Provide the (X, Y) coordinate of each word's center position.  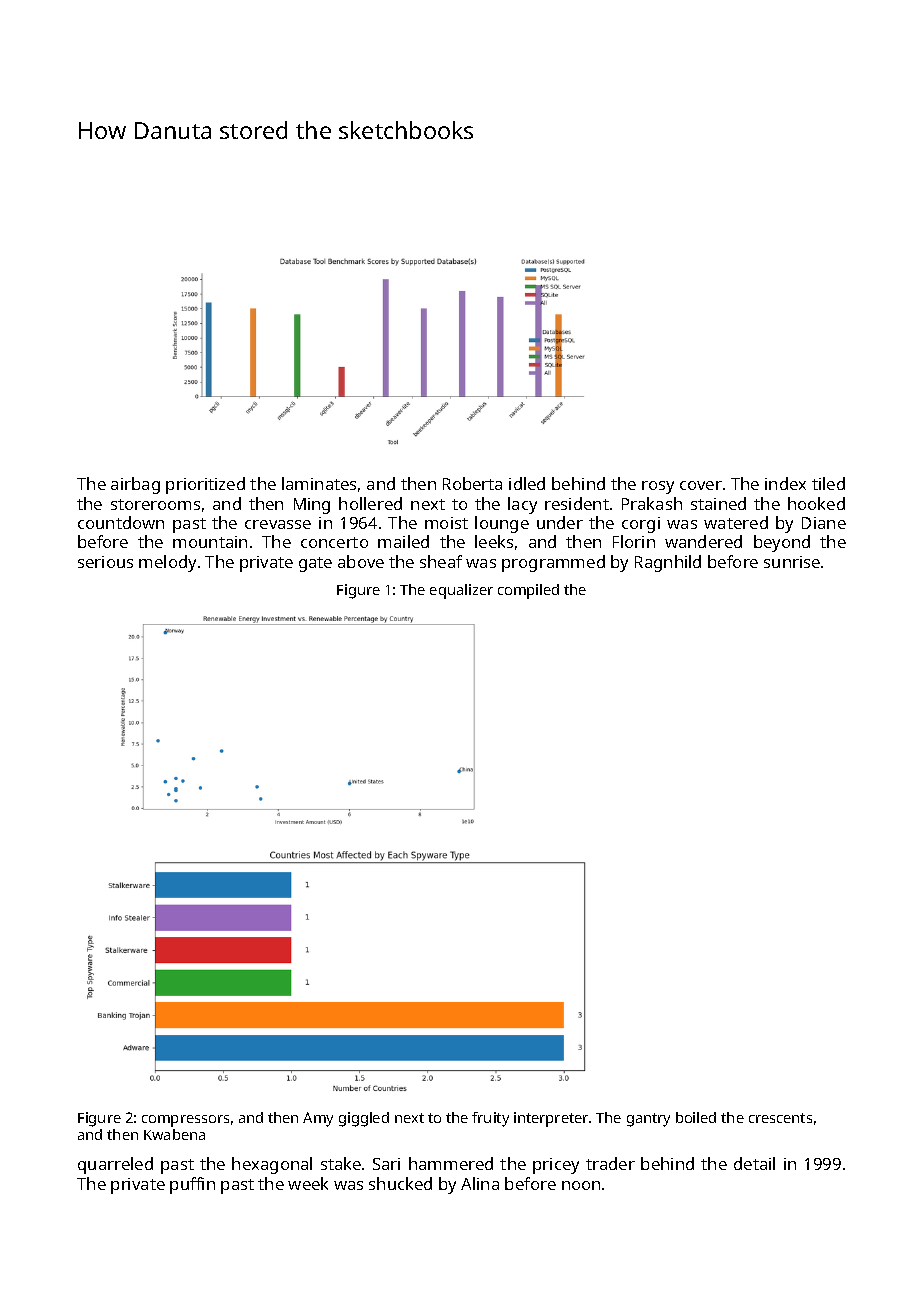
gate (315, 564)
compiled (528, 591)
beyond (782, 543)
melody (167, 563)
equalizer (461, 591)
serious (105, 562)
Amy (318, 1119)
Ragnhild (668, 563)
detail (754, 1163)
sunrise (792, 562)
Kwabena (174, 1134)
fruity (490, 1119)
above (361, 561)
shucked (400, 1183)
